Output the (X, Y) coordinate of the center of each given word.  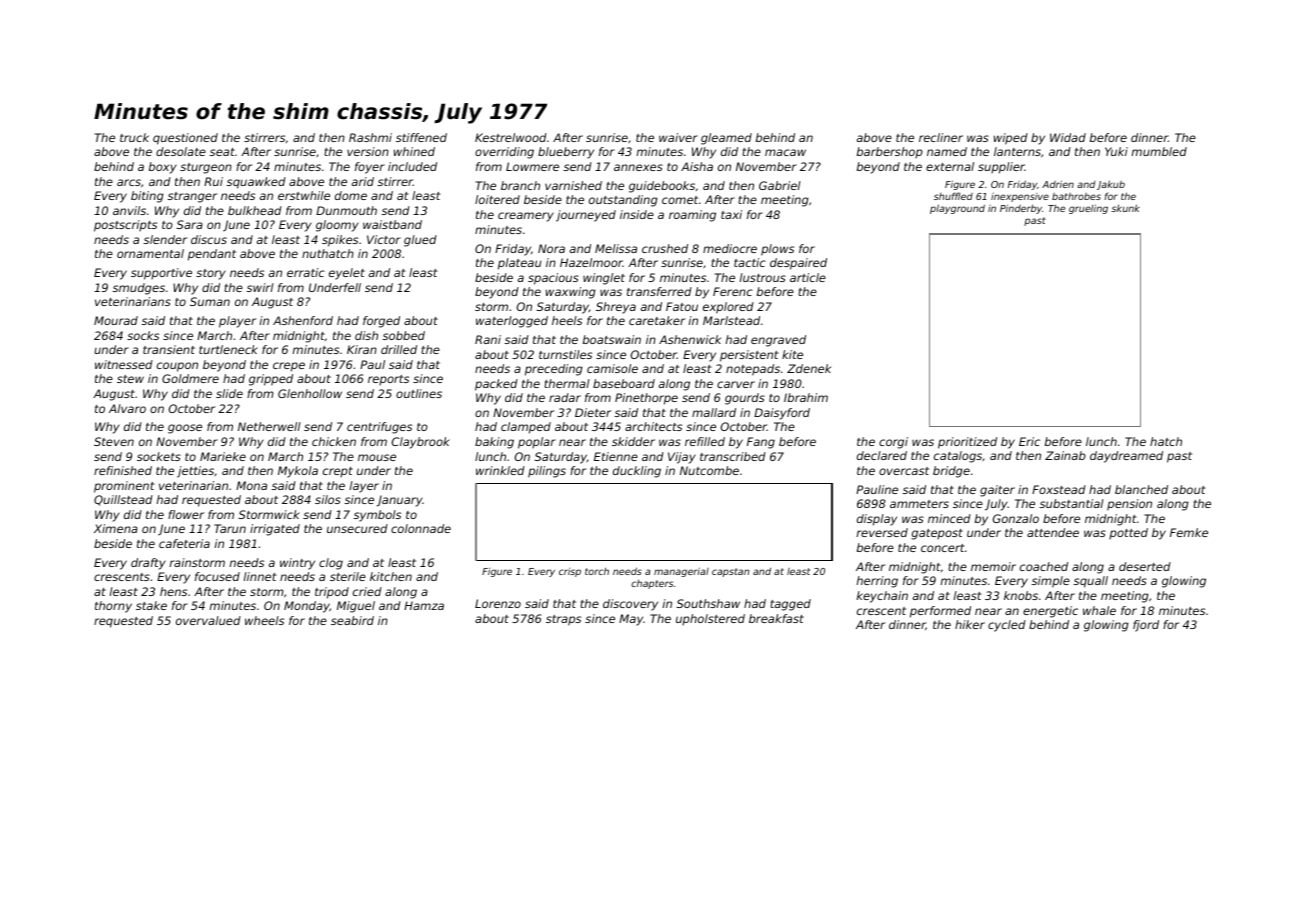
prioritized (967, 443)
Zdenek (809, 368)
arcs (129, 182)
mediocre (730, 248)
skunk (1125, 208)
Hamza (424, 605)
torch (597, 571)
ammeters (919, 504)
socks (143, 335)
